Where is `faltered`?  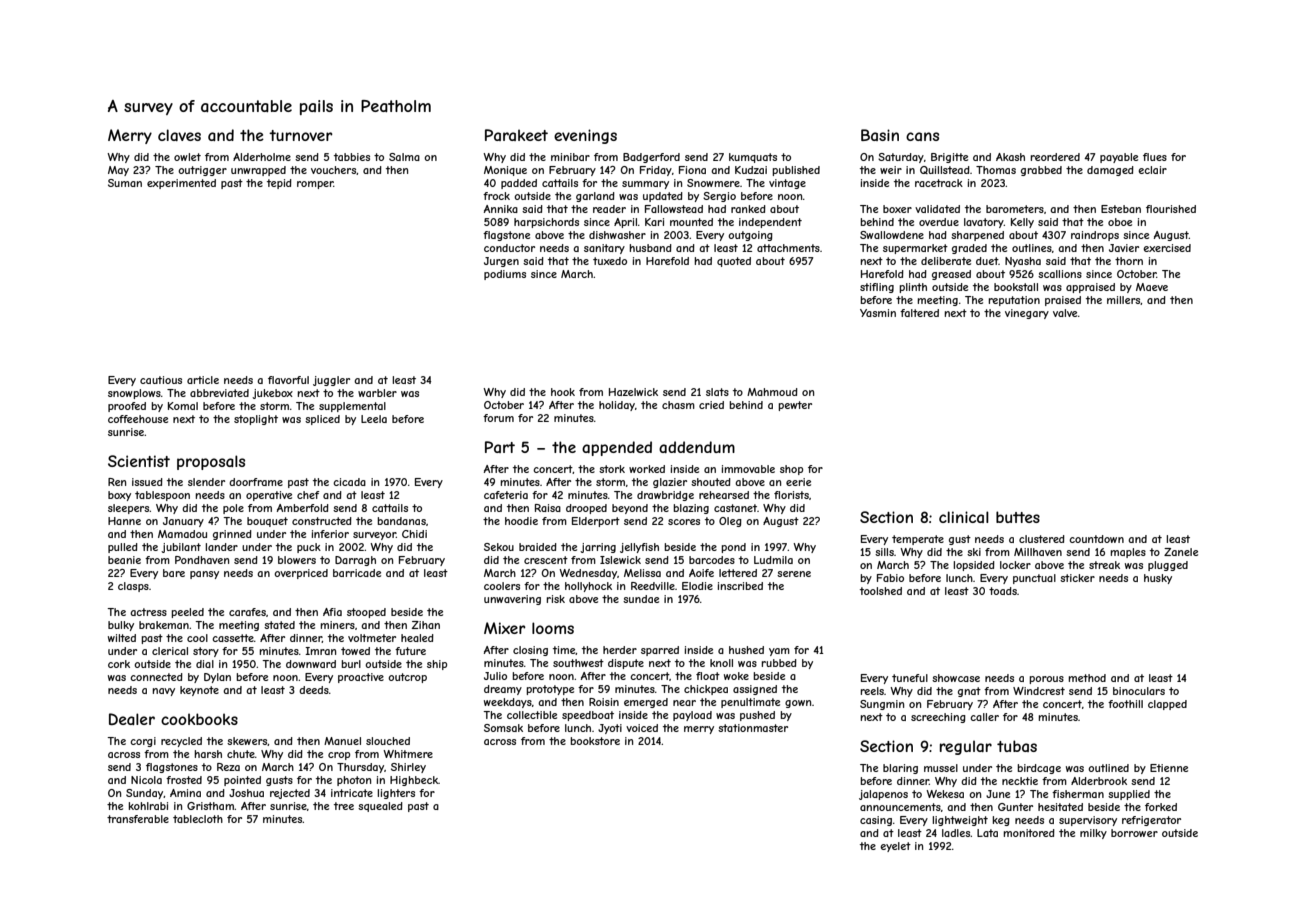
faltered is located at coordinates (919, 313).
